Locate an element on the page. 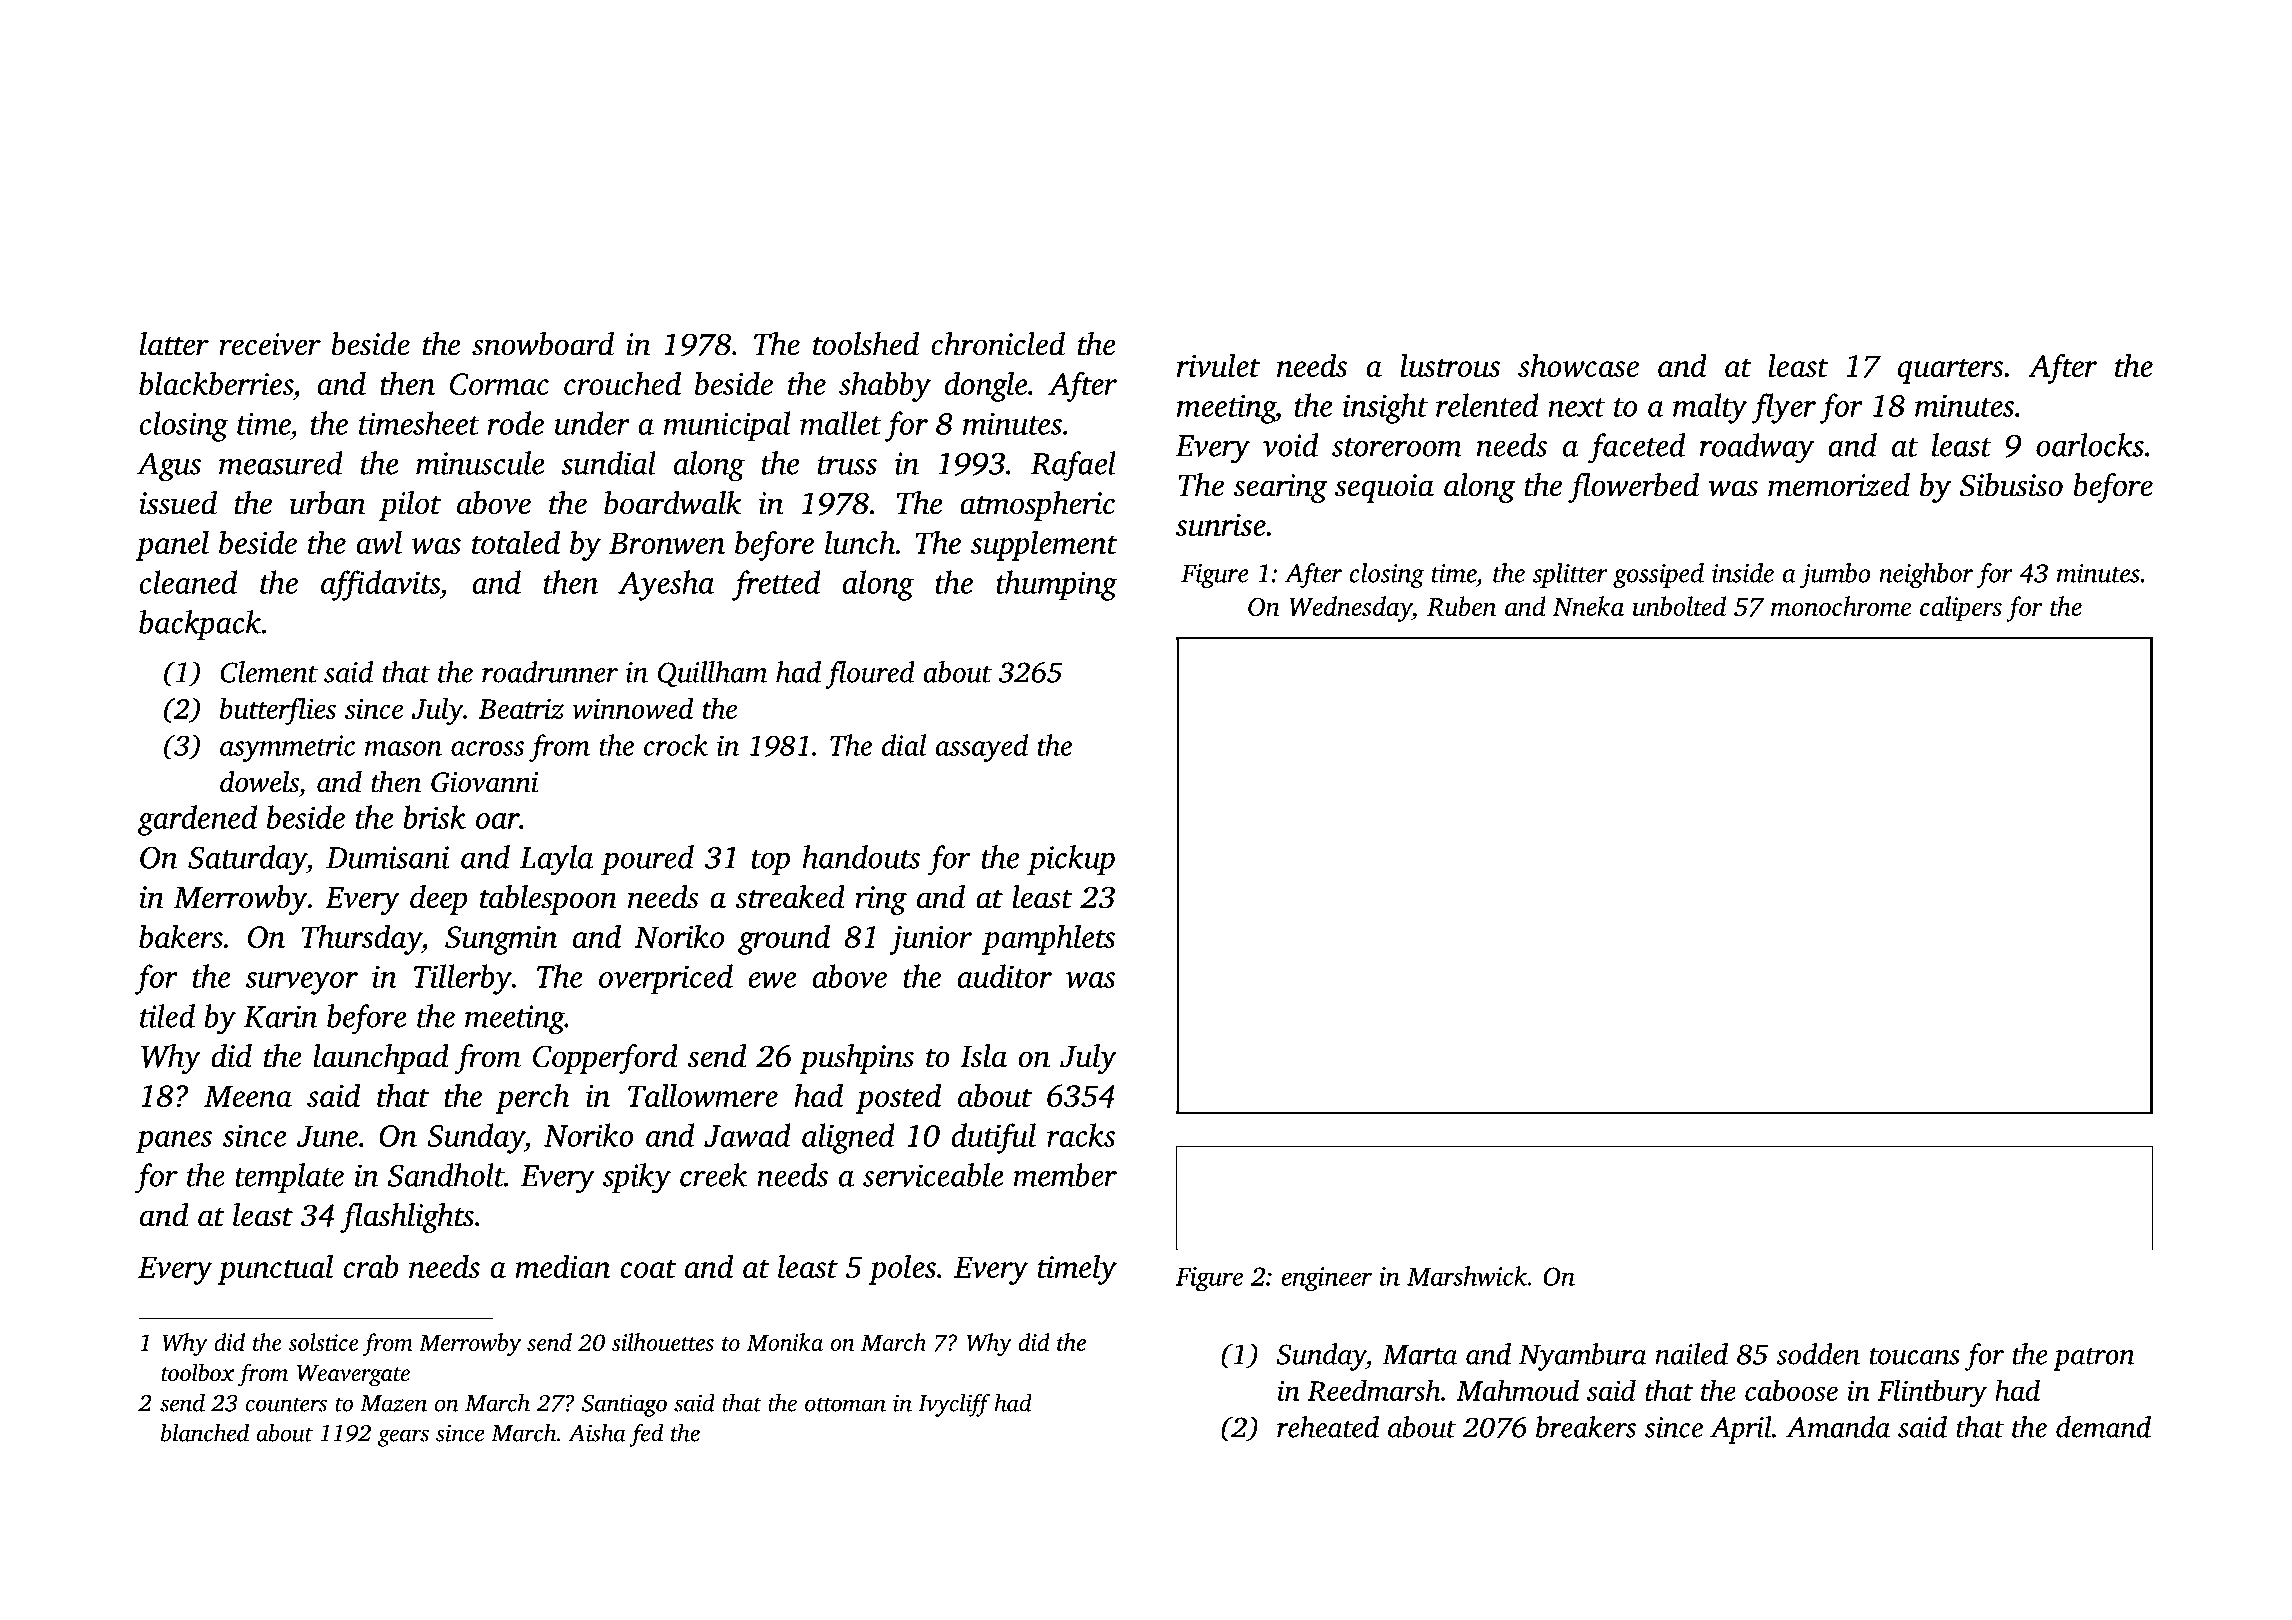  Marshwick is located at coordinates (1467, 1276).
